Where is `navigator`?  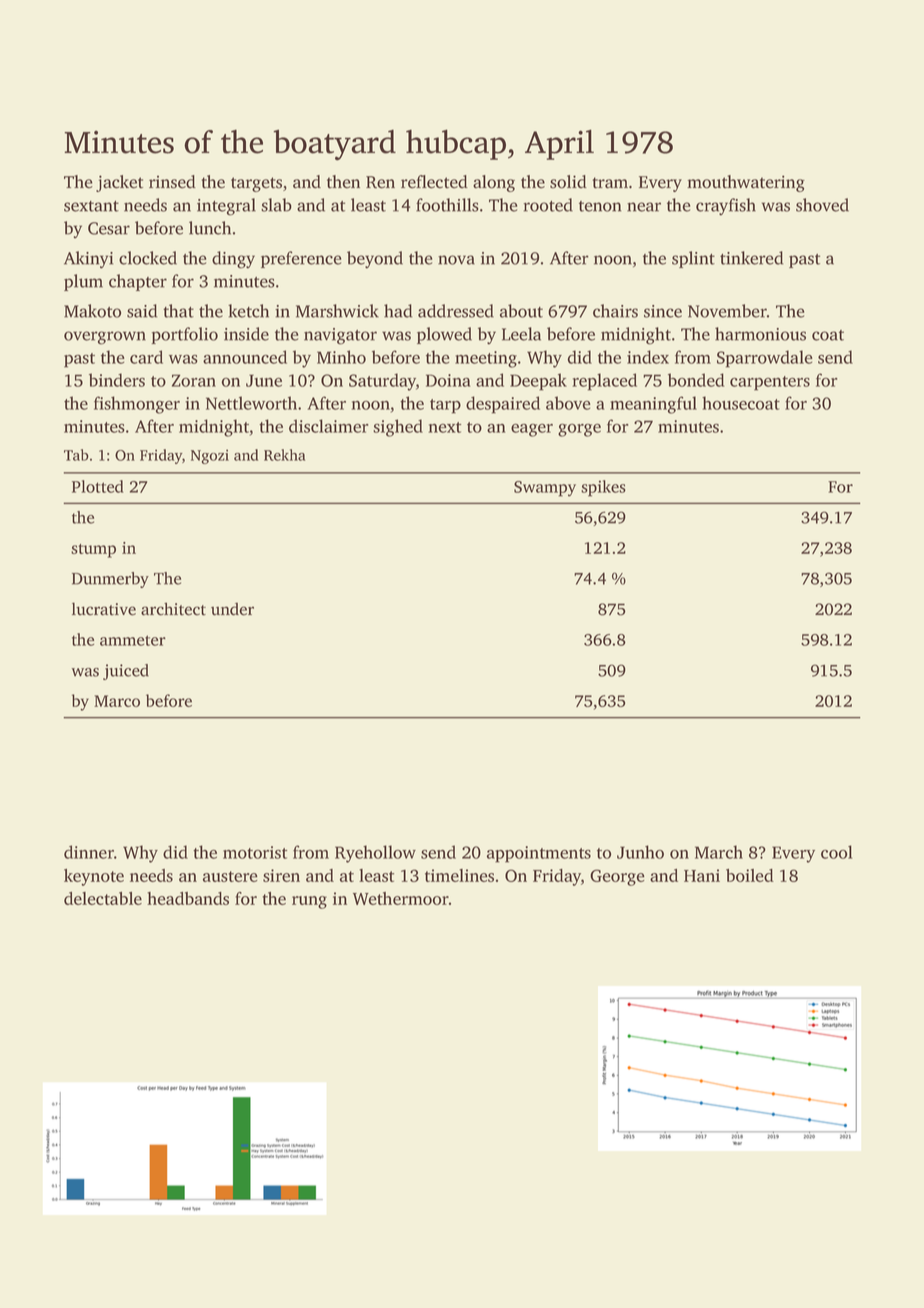
navigator is located at coordinates (340, 336).
